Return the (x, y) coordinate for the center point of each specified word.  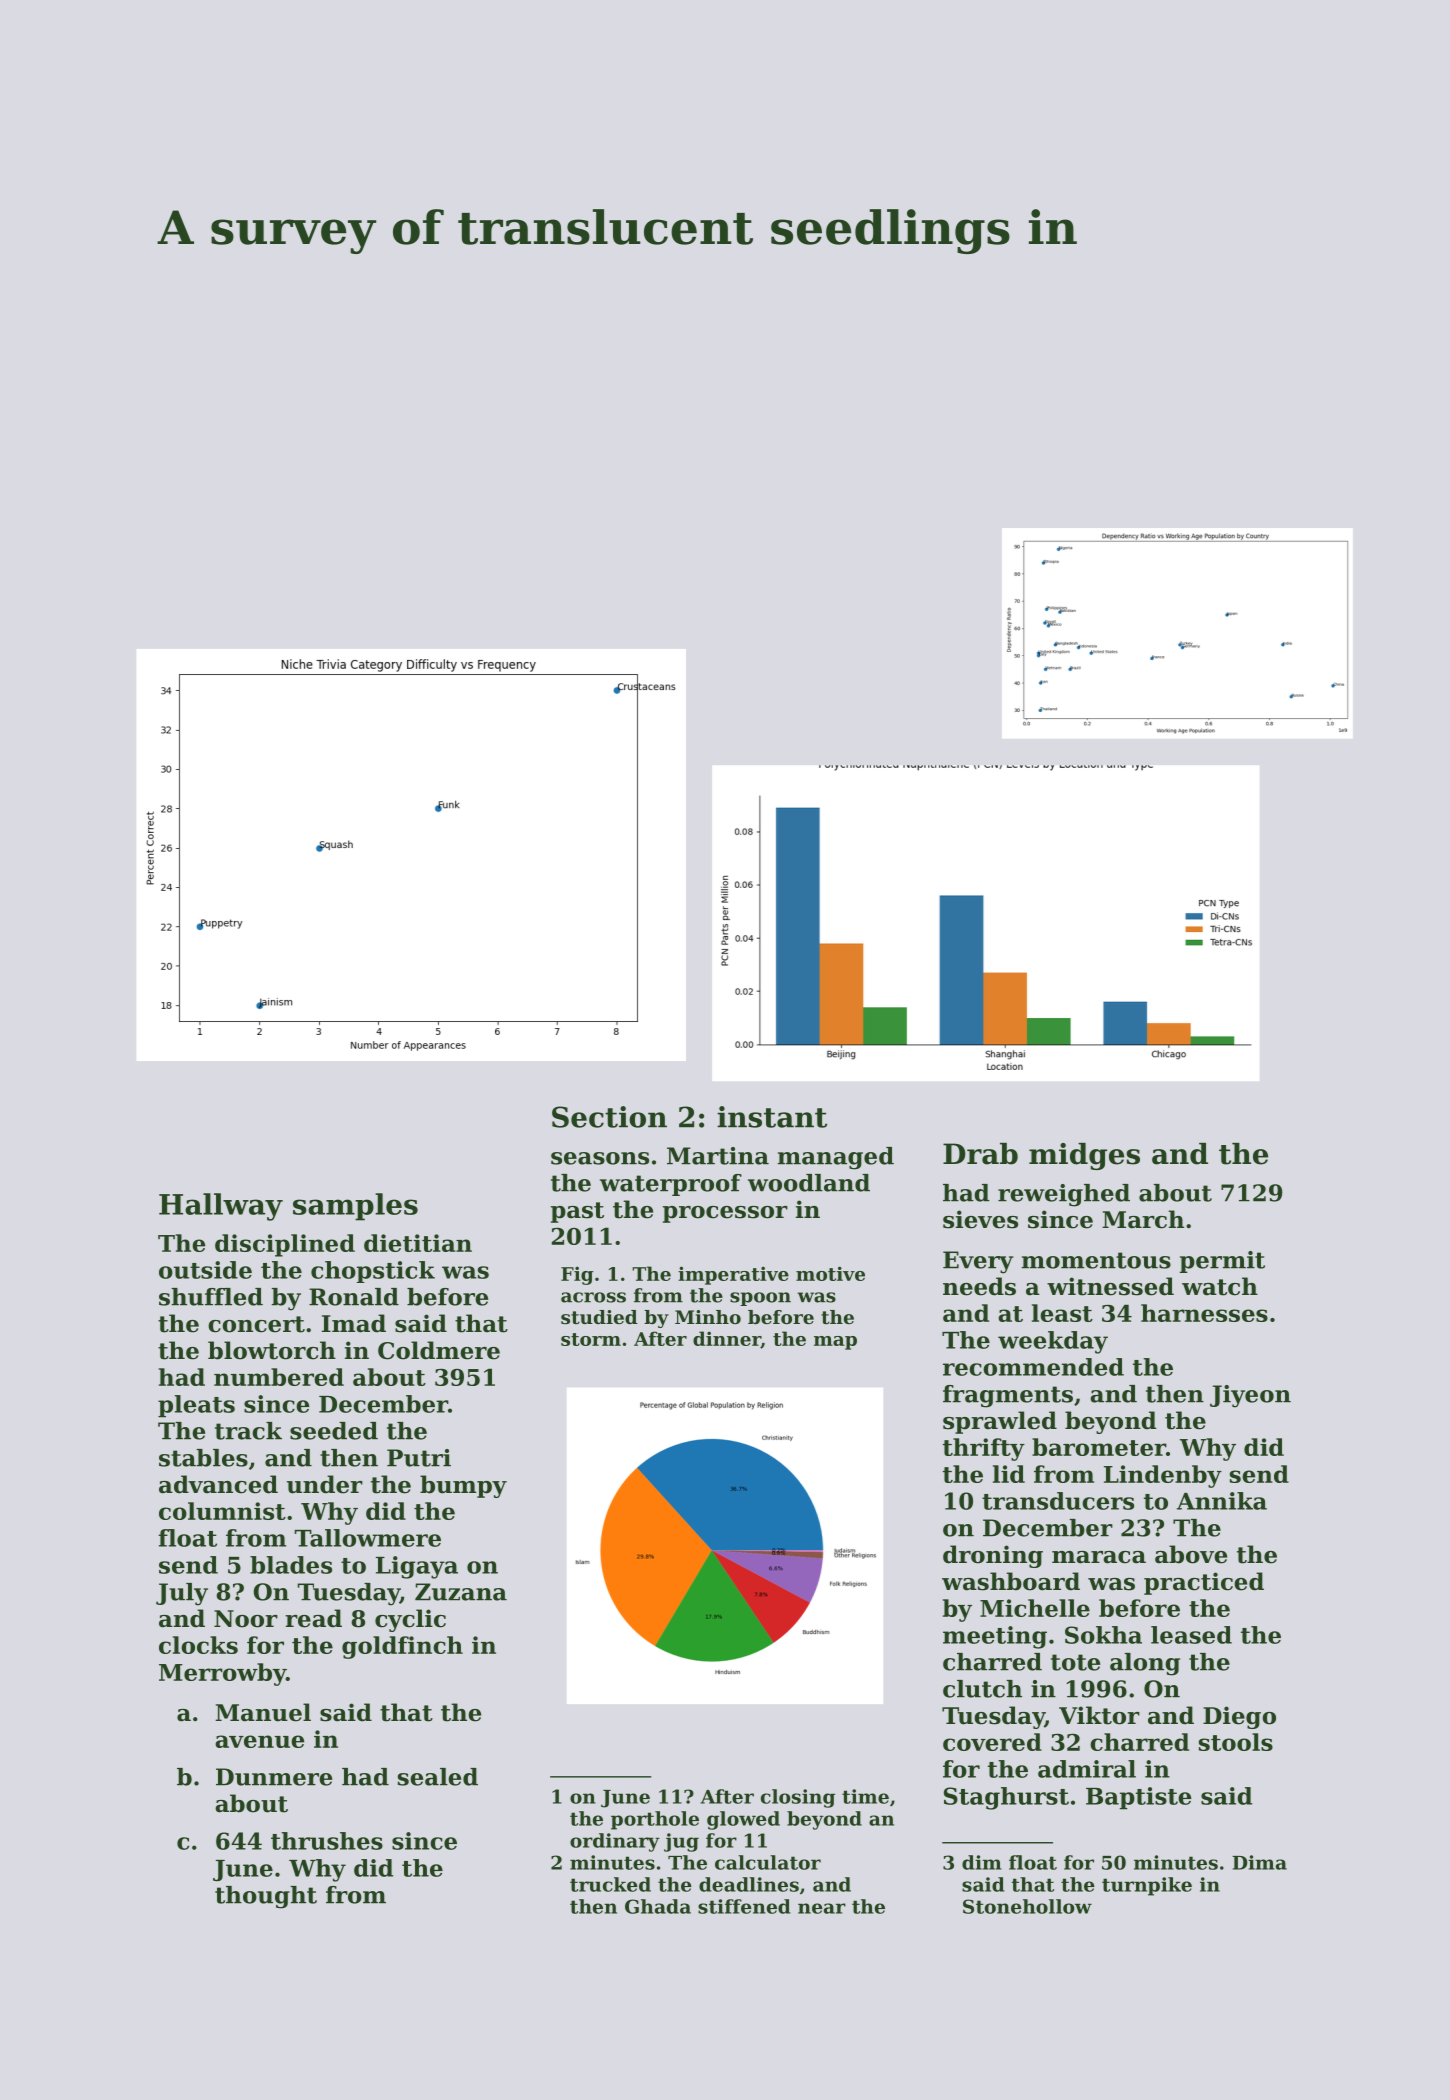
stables (203, 1458)
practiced (1204, 1583)
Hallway (221, 1207)
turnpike (1147, 1886)
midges (1084, 1156)
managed (836, 1158)
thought (266, 1897)
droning (993, 1556)
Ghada (658, 1906)
